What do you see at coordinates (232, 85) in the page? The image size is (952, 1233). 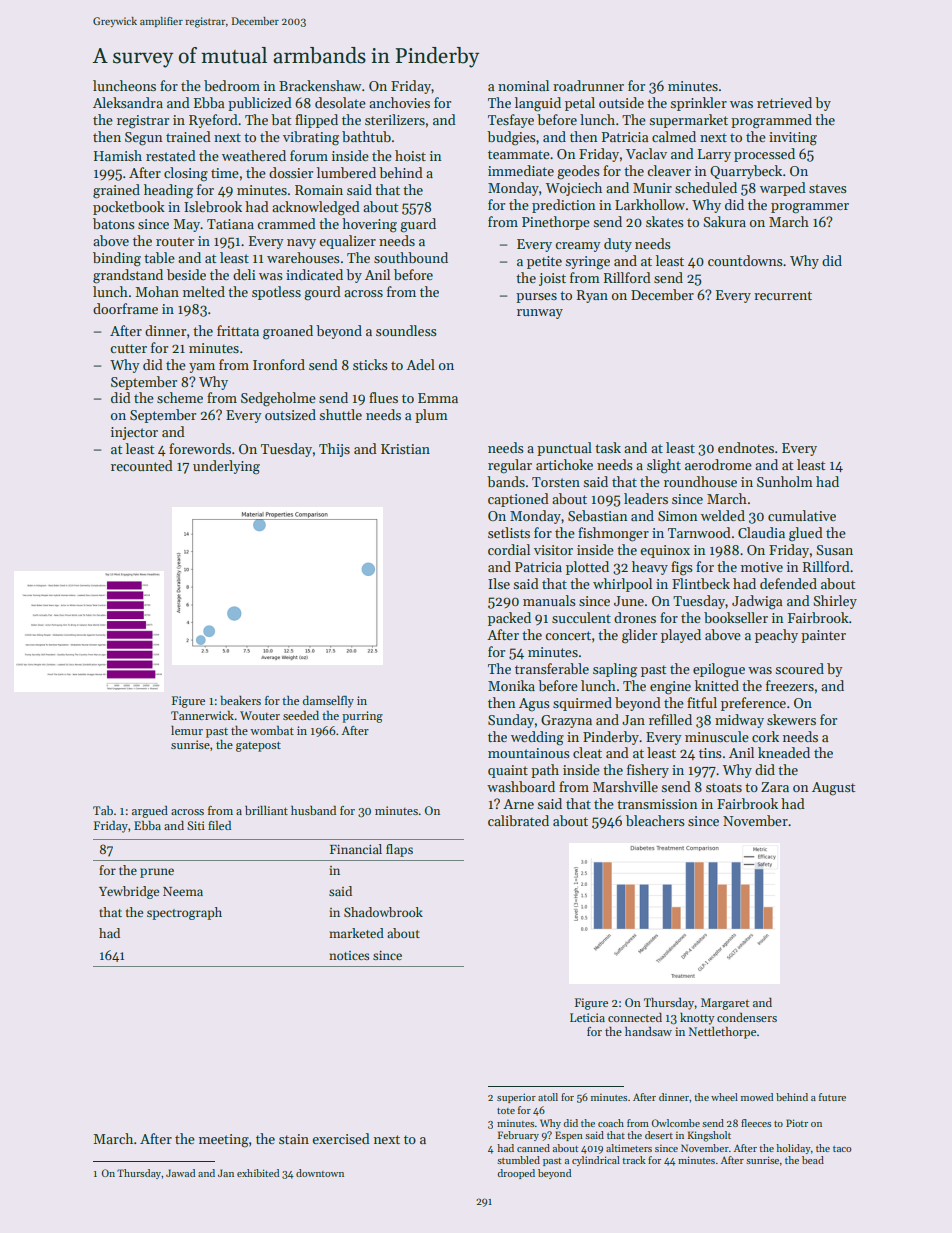 I see `bedroom` at bounding box center [232, 85].
